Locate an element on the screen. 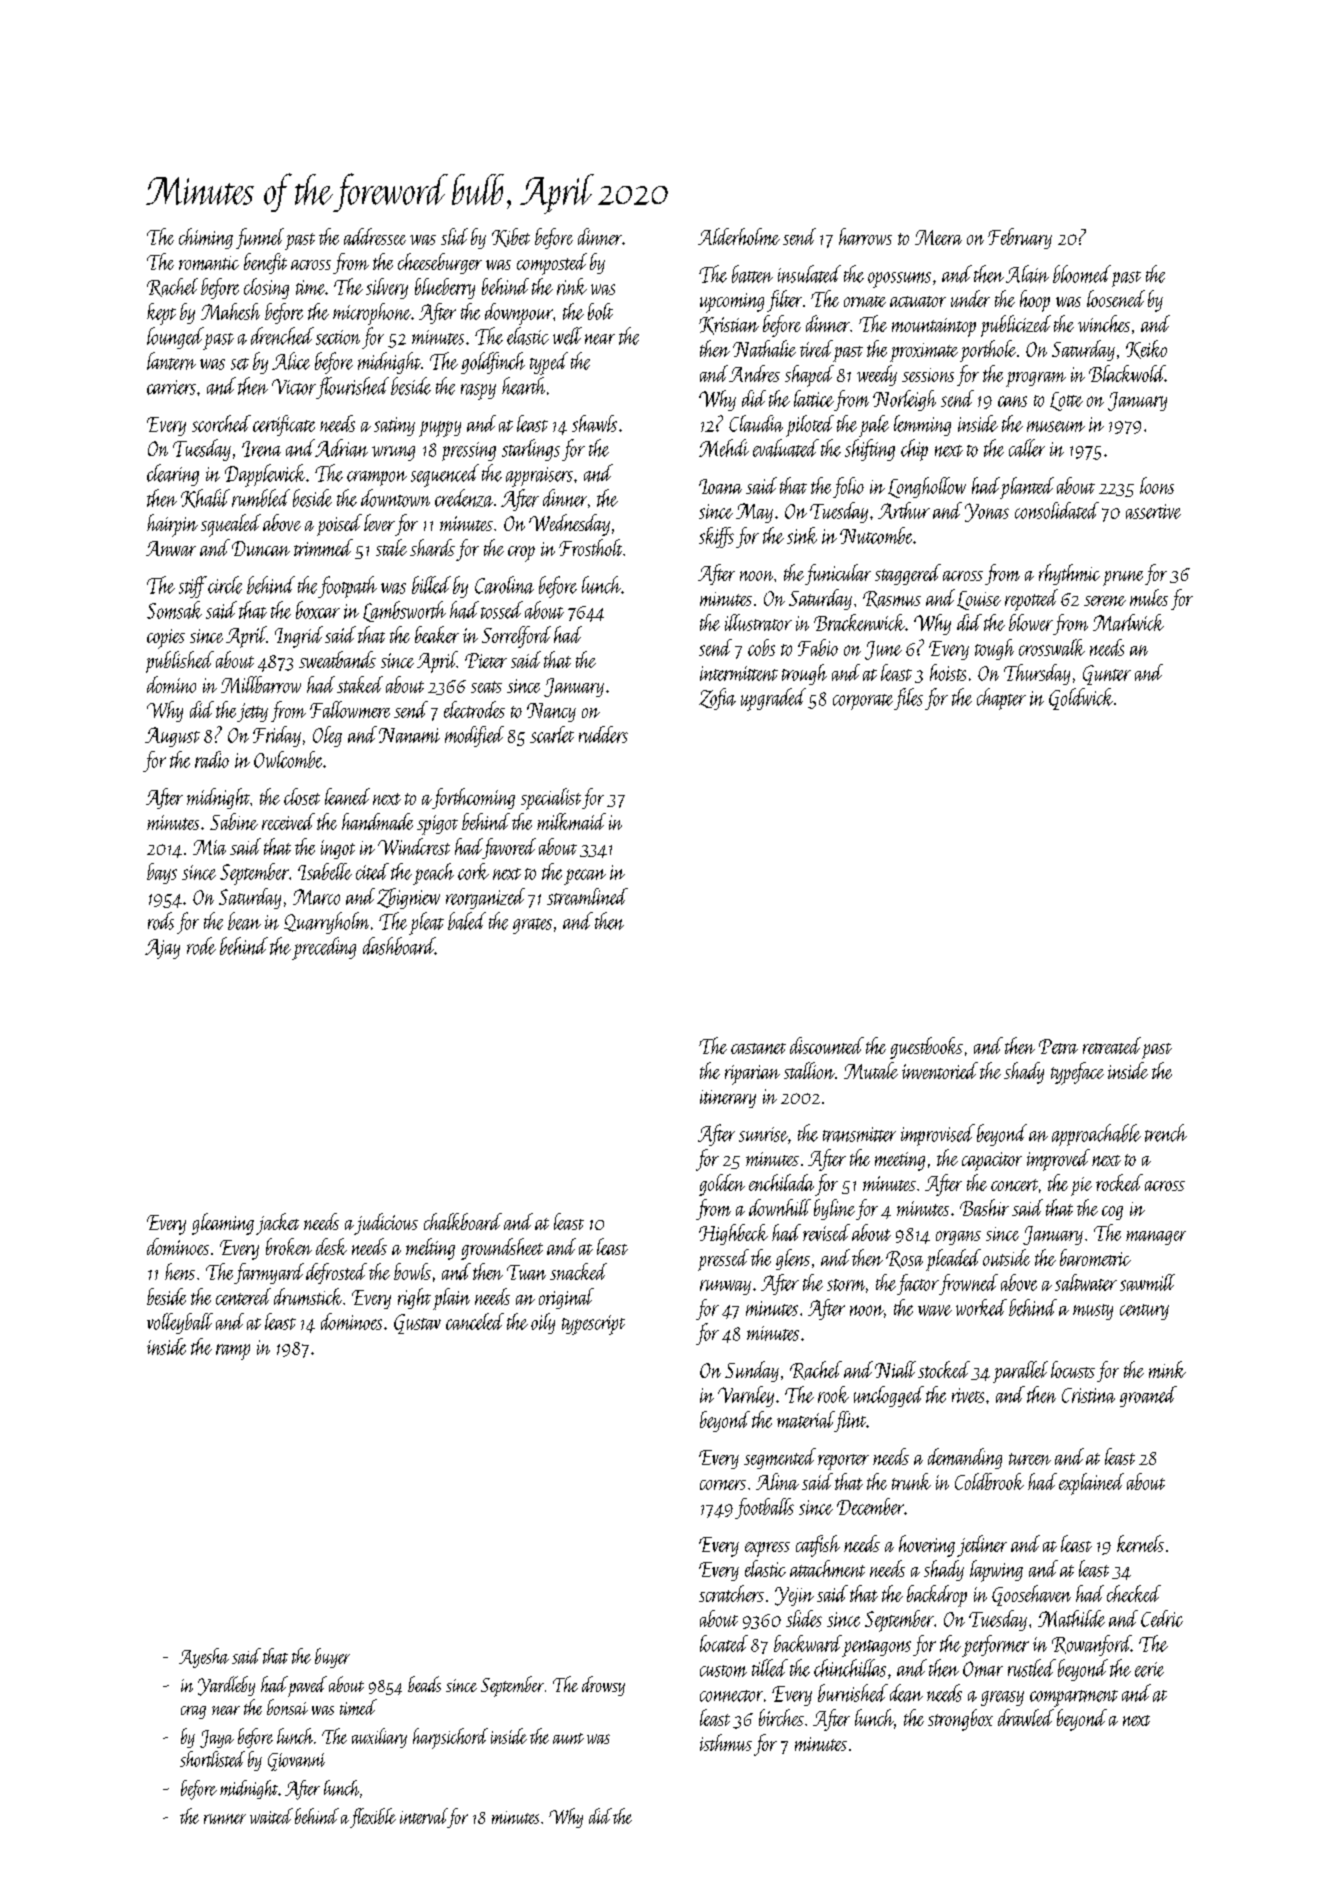  Friday is located at coordinates (277, 736).
